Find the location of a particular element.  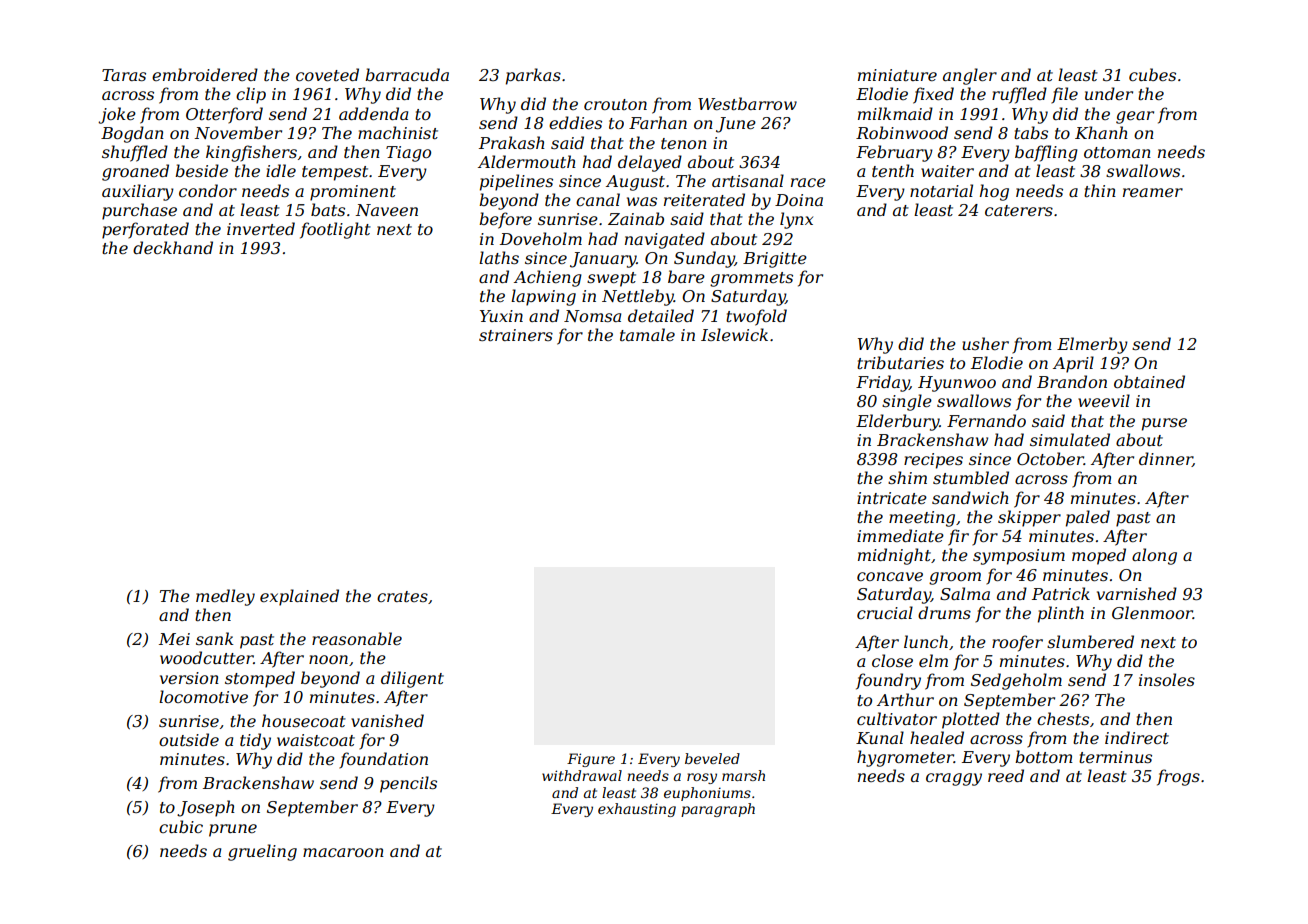

grueling is located at coordinates (262, 852).
